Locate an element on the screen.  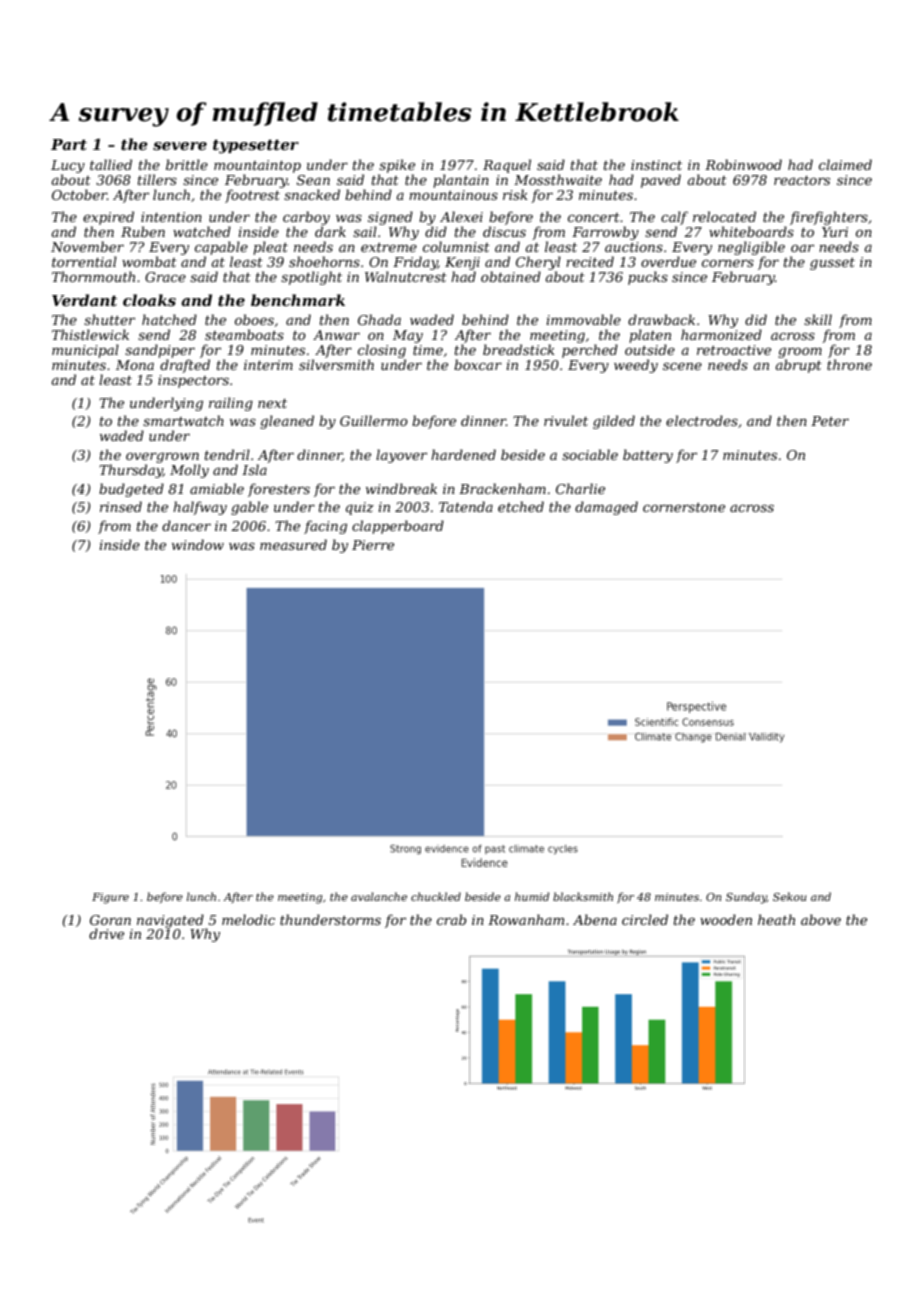
hardened is located at coordinates (463, 454).
